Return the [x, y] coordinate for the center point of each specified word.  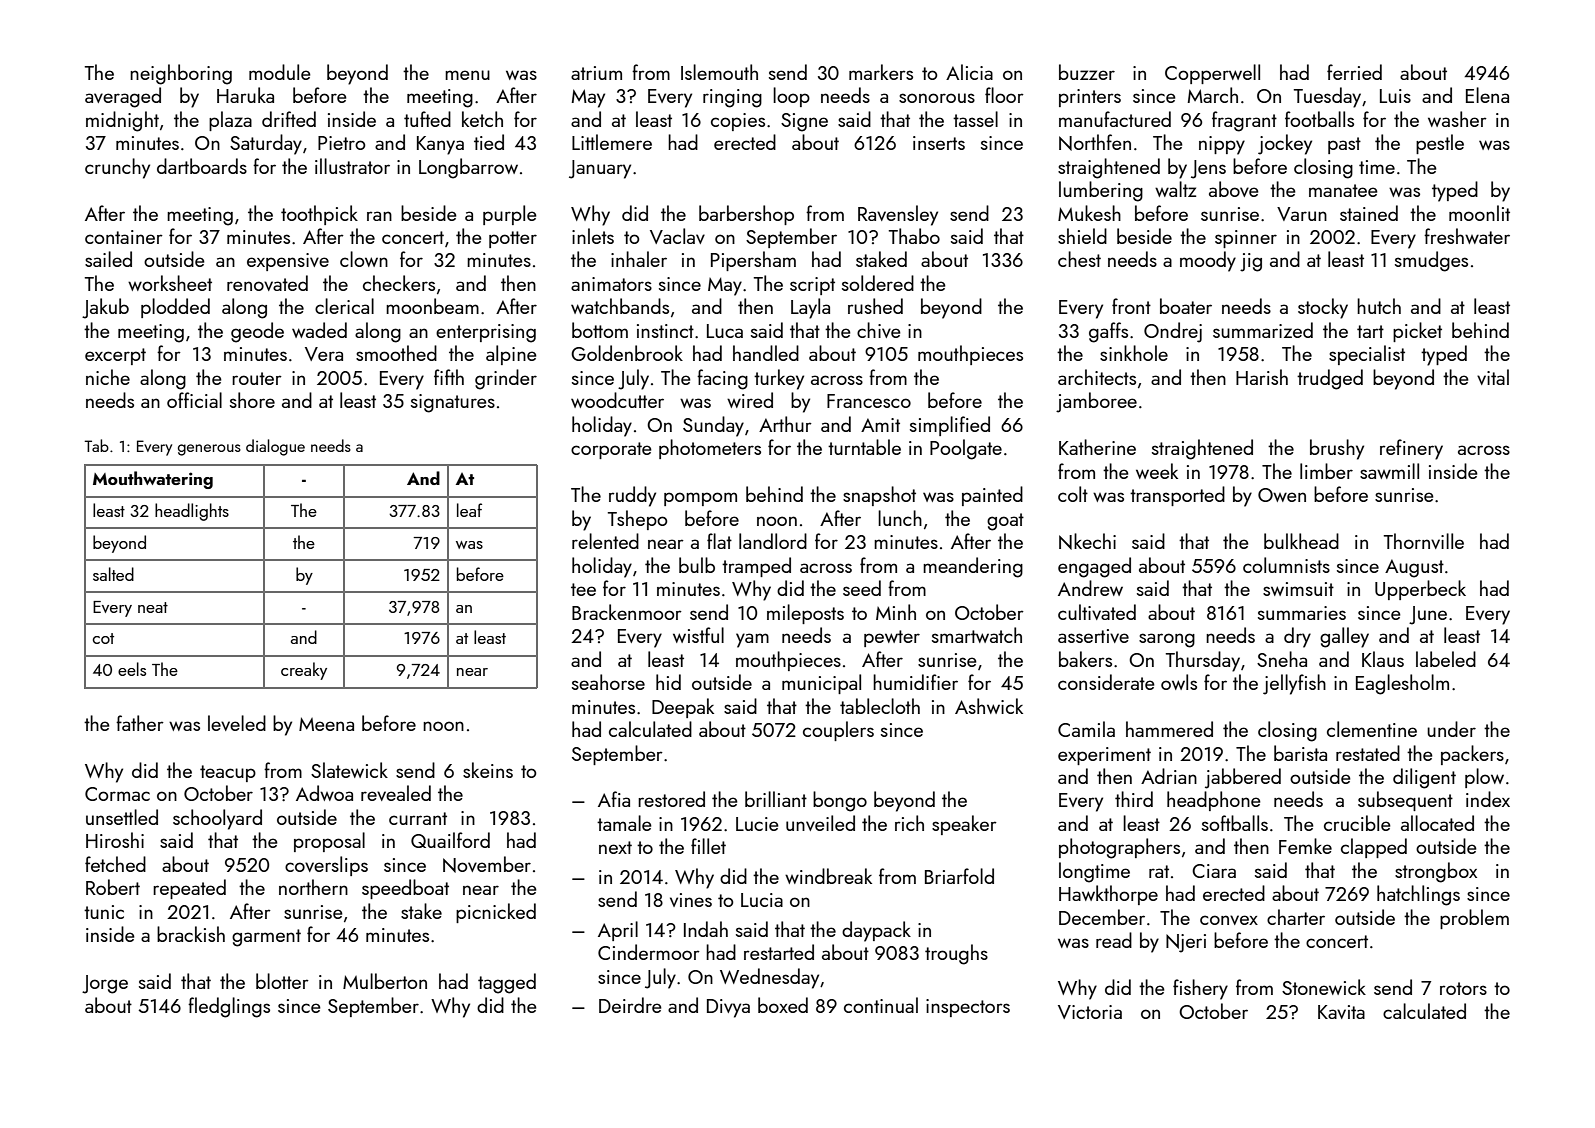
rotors [1463, 988]
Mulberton [385, 981]
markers [881, 72]
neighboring [181, 74]
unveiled [820, 823]
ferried [1354, 72]
